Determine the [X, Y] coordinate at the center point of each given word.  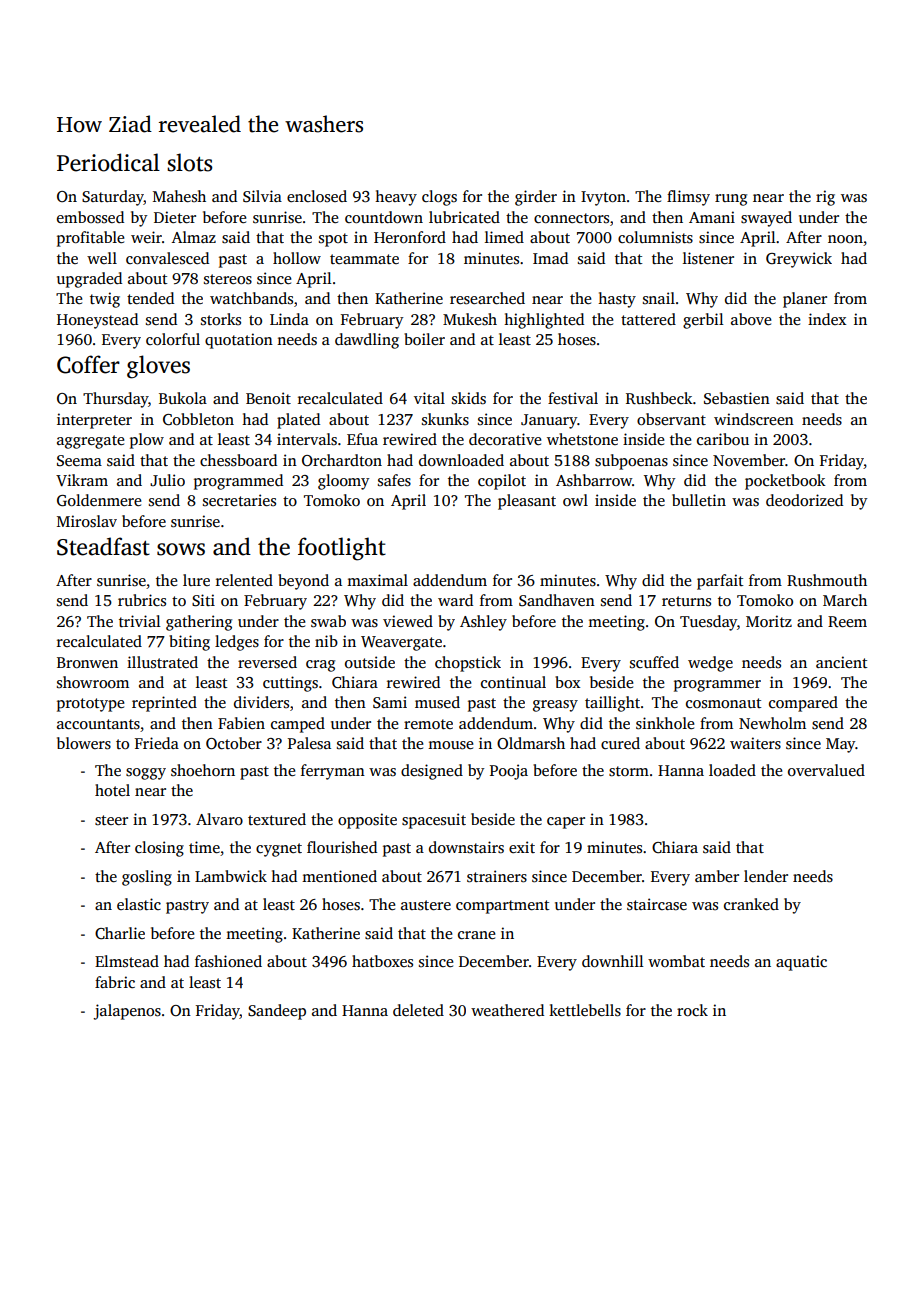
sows [181, 549]
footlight [342, 549]
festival [573, 398]
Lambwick [231, 876]
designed [432, 772]
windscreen [754, 419]
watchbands [251, 298]
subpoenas [631, 462]
